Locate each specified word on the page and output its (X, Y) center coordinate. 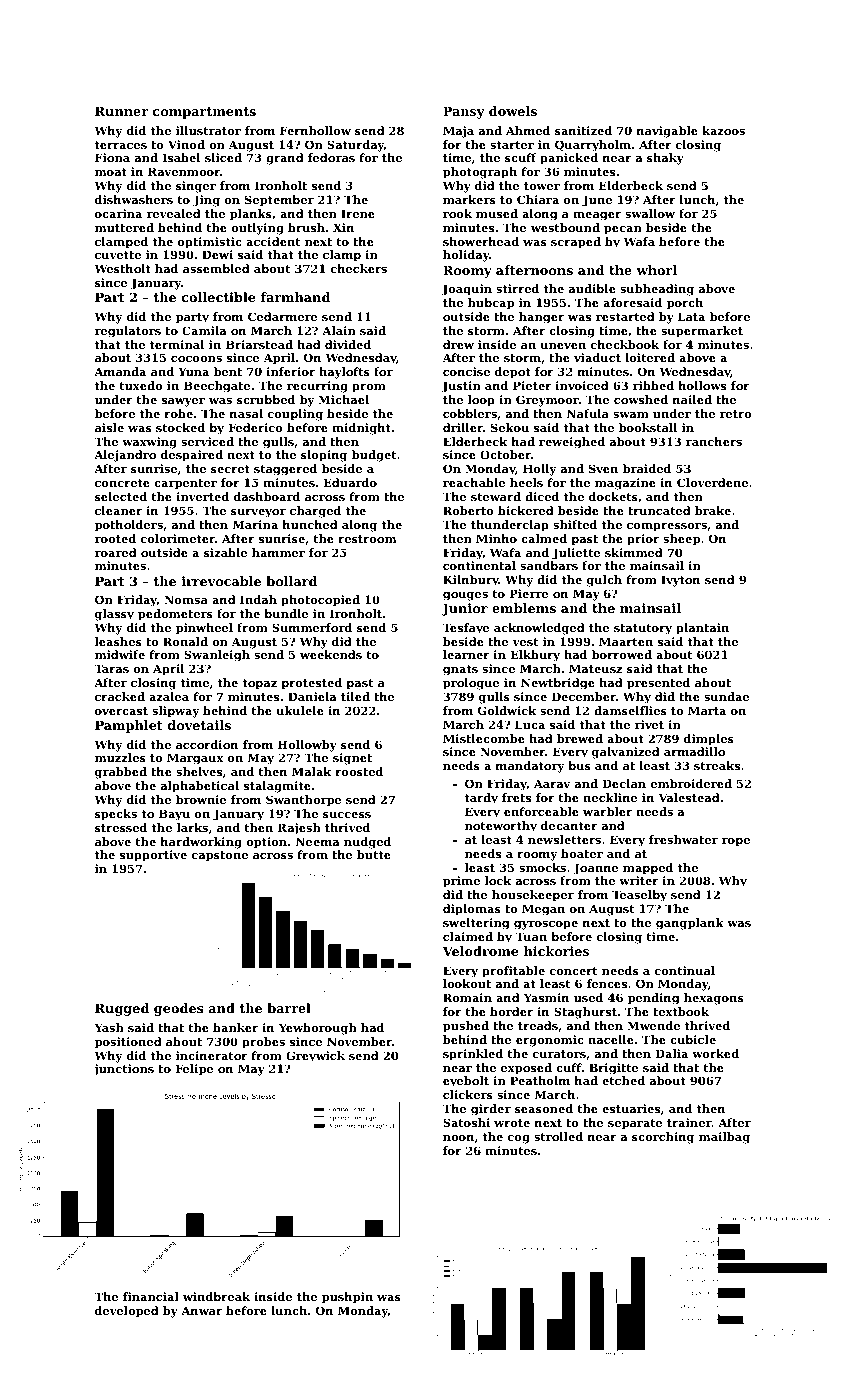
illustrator (208, 130)
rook (457, 213)
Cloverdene (712, 482)
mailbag (724, 1138)
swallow (650, 213)
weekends (331, 654)
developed (127, 1312)
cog (519, 1139)
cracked (120, 696)
